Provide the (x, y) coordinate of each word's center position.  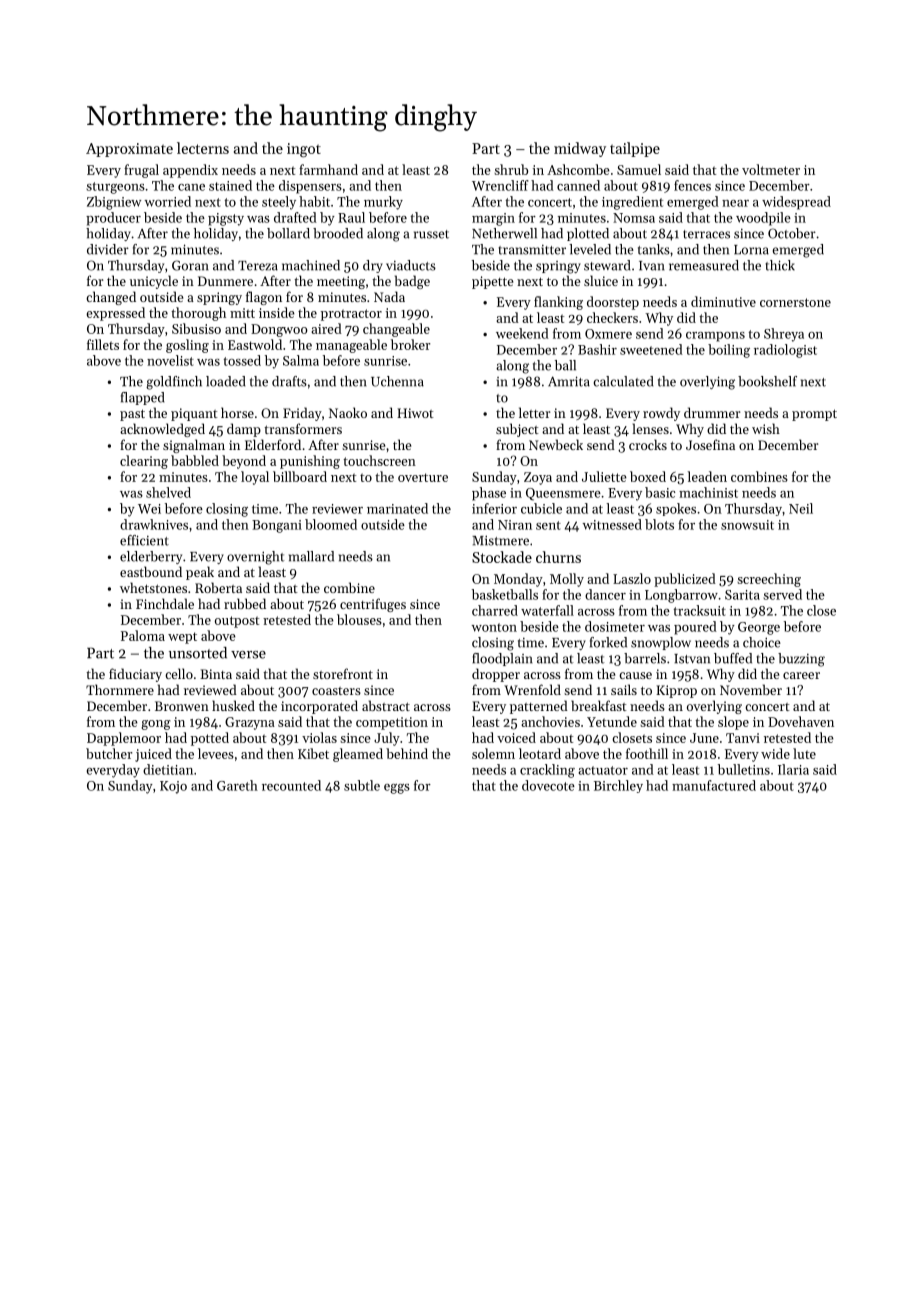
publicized (685, 580)
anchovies (550, 721)
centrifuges (373, 605)
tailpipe (635, 149)
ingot (304, 150)
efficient (144, 540)
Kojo (173, 787)
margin (493, 219)
